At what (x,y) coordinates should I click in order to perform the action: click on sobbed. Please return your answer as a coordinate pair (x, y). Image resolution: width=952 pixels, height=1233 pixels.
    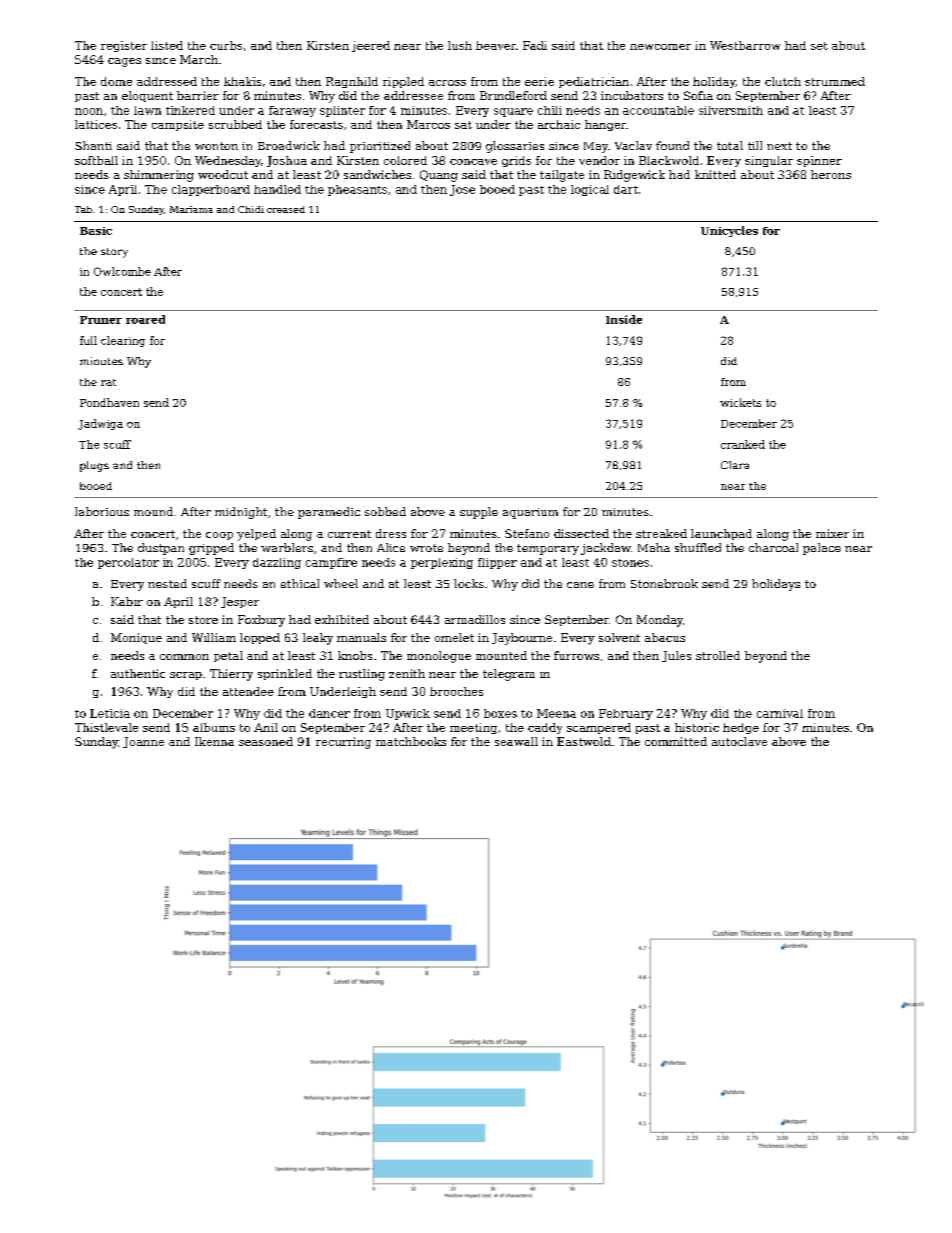
    Looking at the image, I should click on (385, 511).
